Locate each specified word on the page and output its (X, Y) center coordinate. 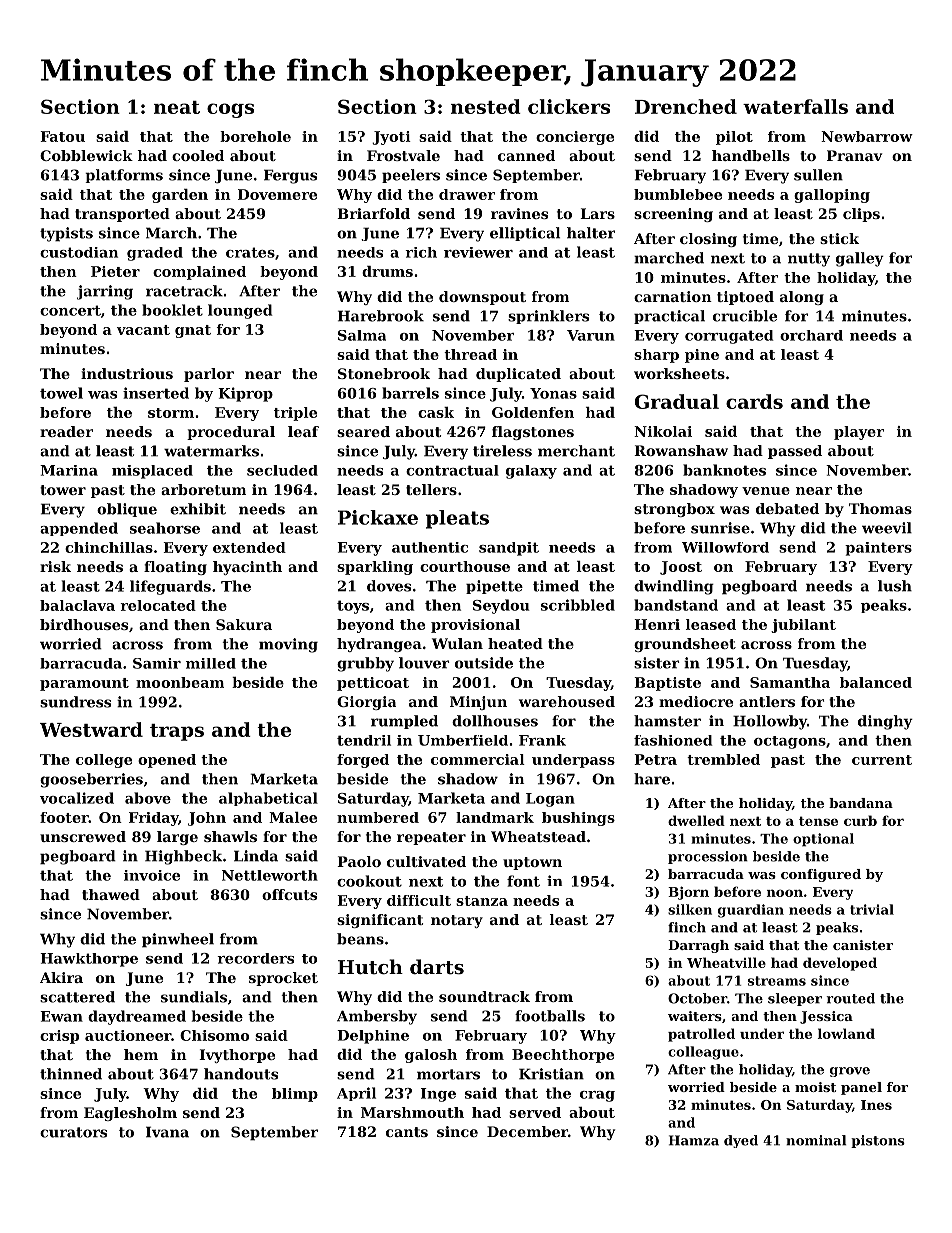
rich (421, 252)
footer (64, 817)
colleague (703, 1053)
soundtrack (484, 996)
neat (177, 107)
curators (73, 1132)
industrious (127, 373)
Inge (438, 1095)
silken (690, 909)
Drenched (686, 106)
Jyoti (391, 138)
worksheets (679, 373)
